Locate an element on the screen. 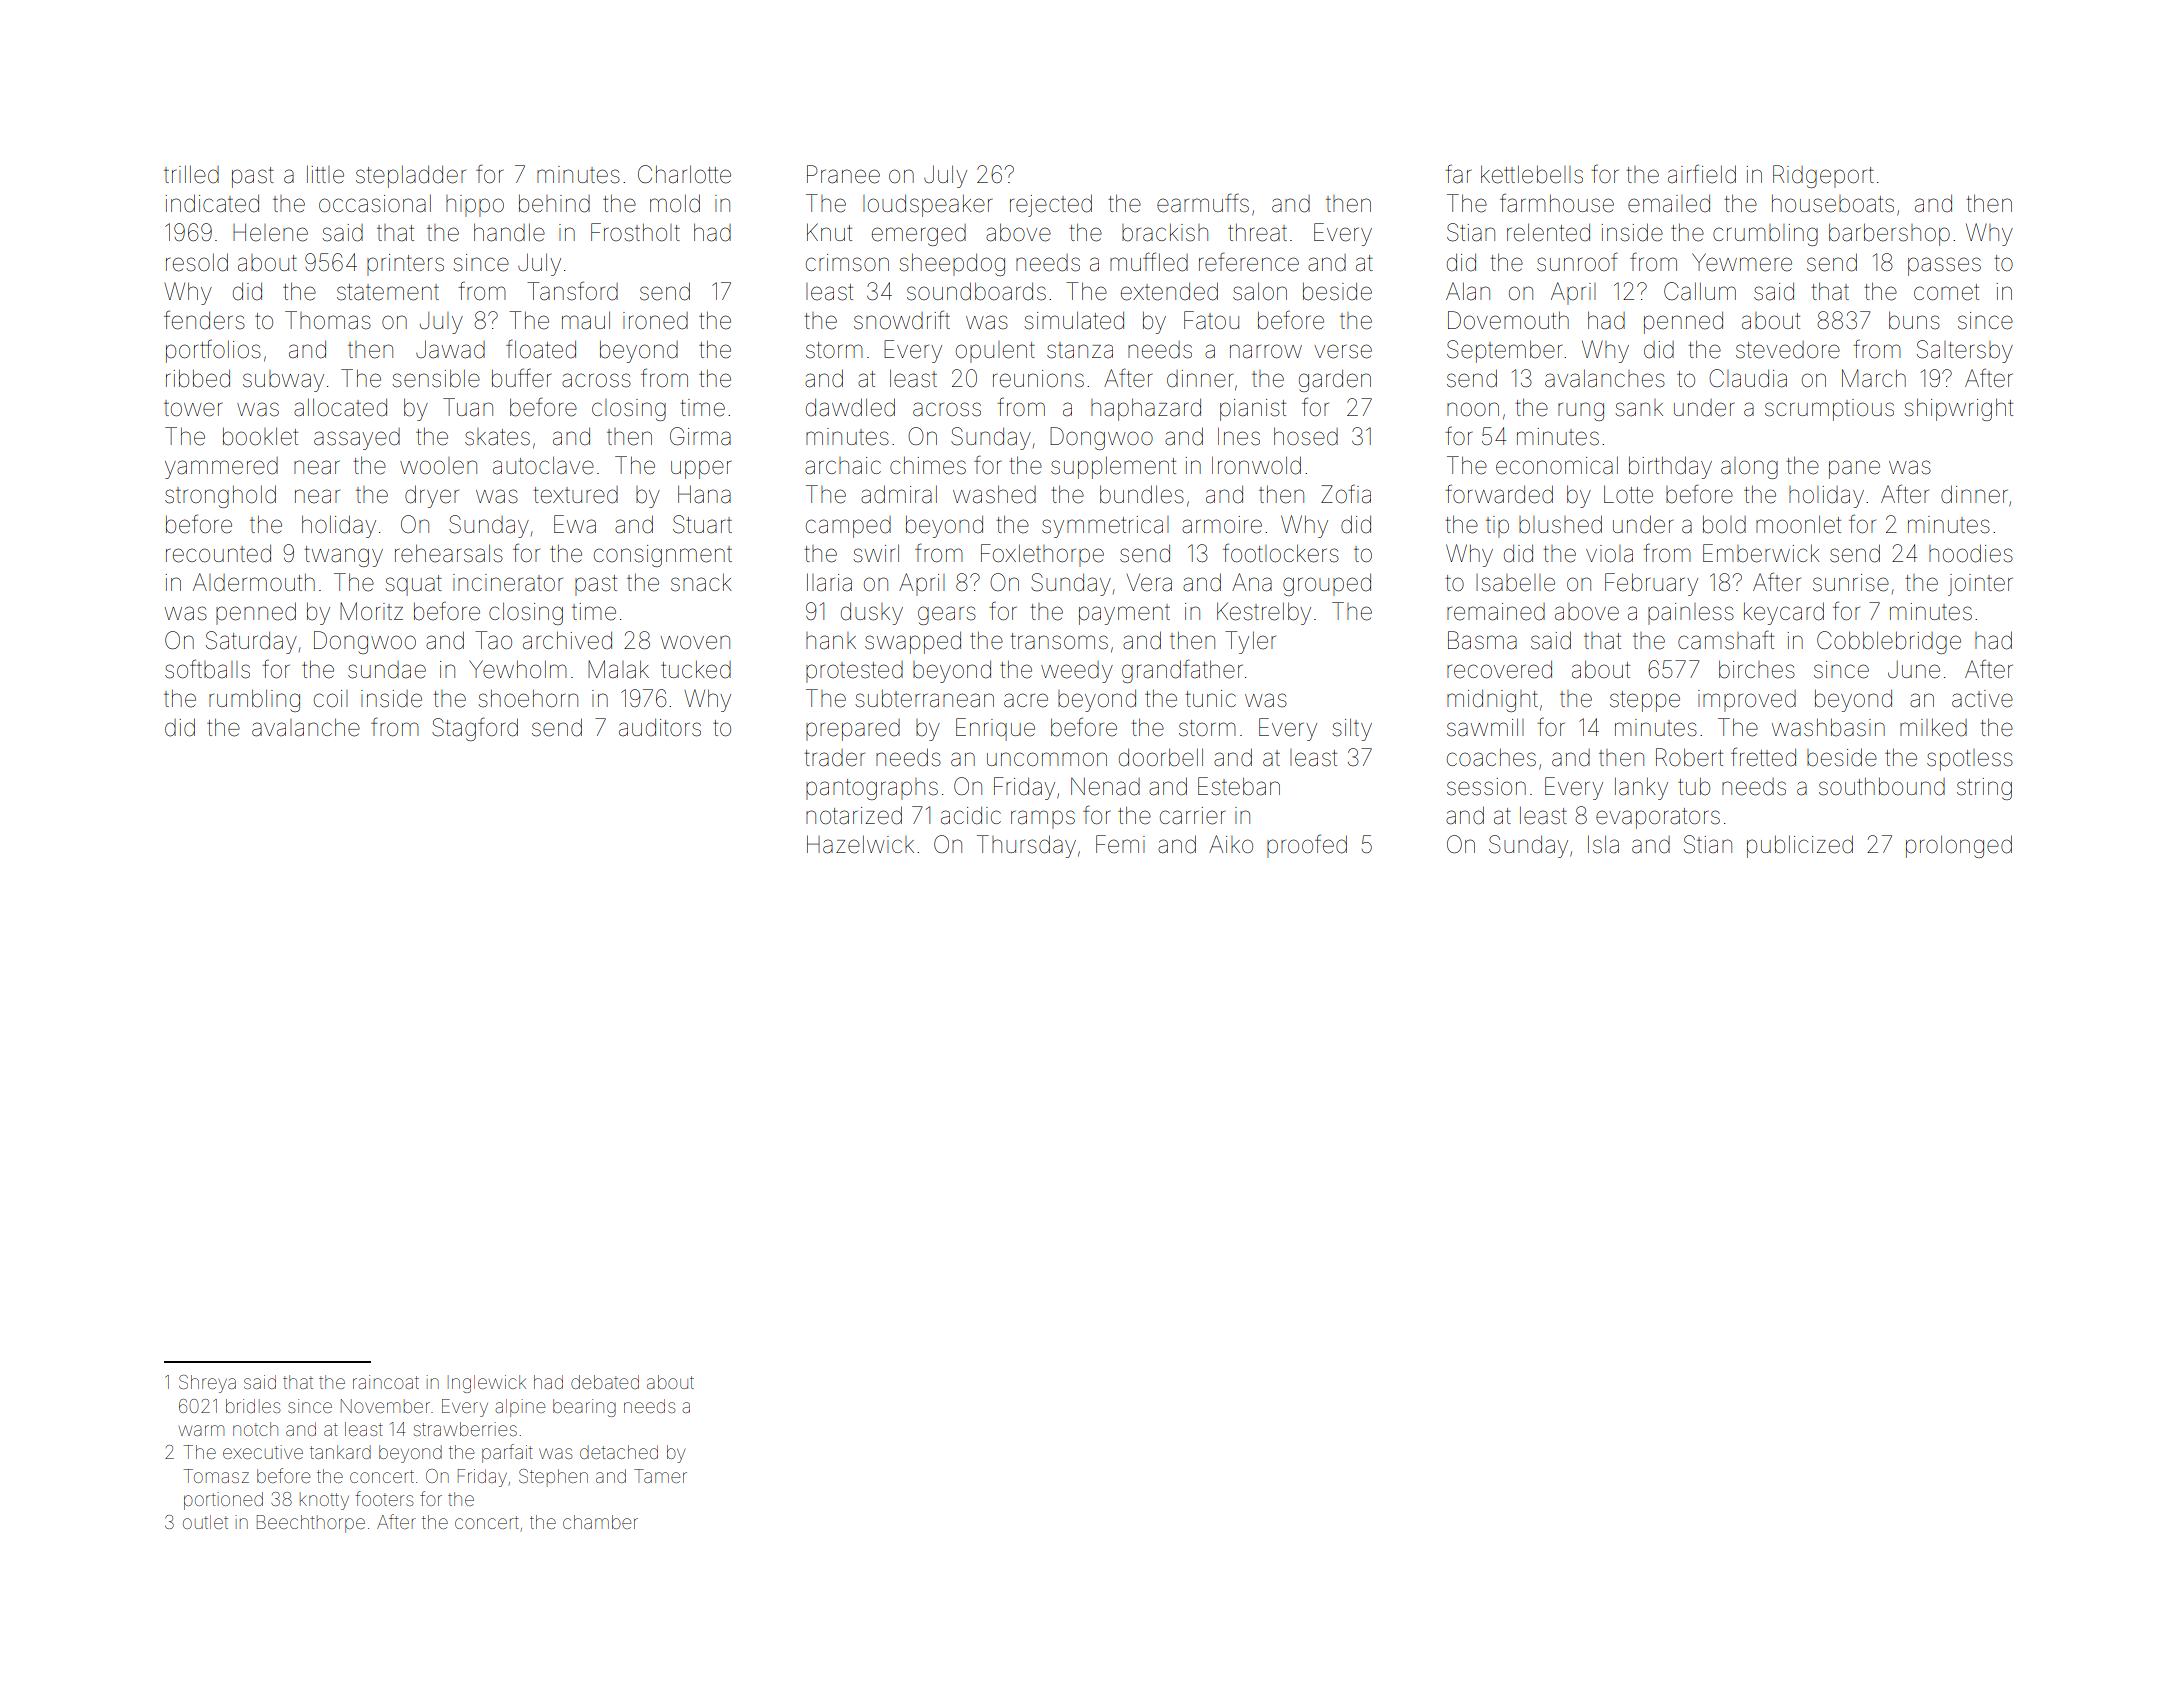 The image size is (2178, 1683). coil is located at coordinates (331, 699).
